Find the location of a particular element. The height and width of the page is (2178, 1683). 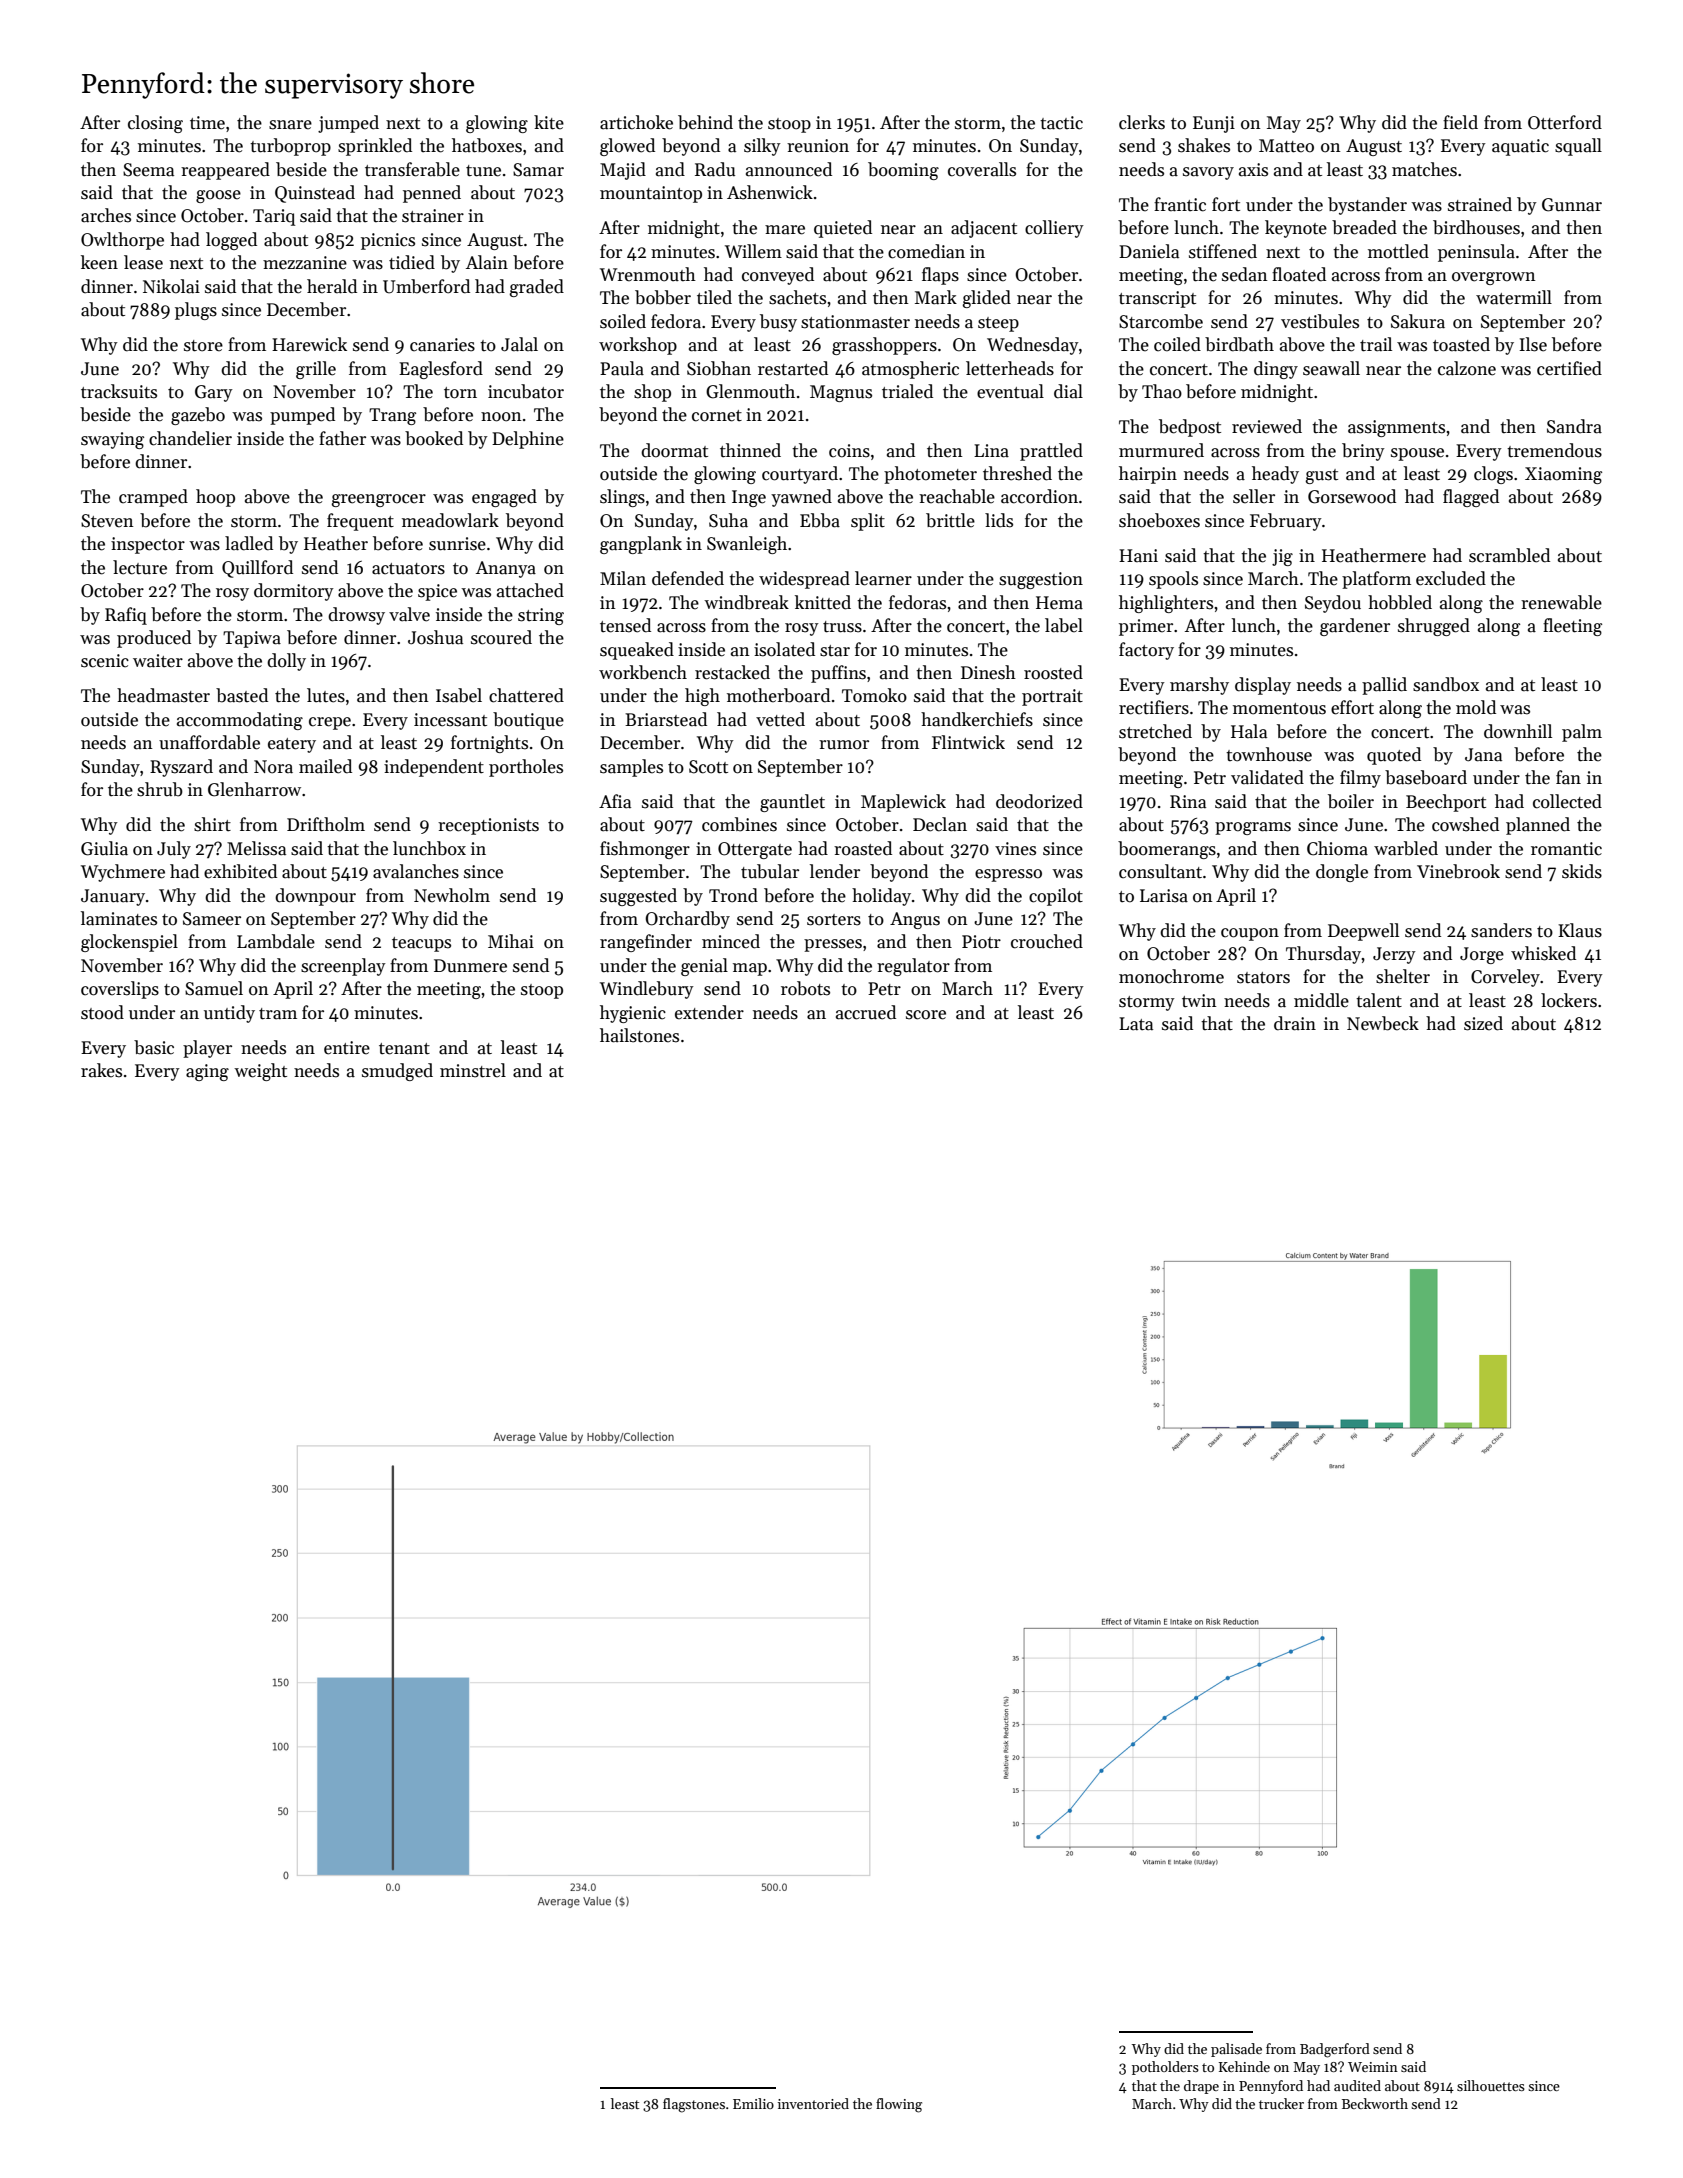

Alain is located at coordinates (487, 262).
